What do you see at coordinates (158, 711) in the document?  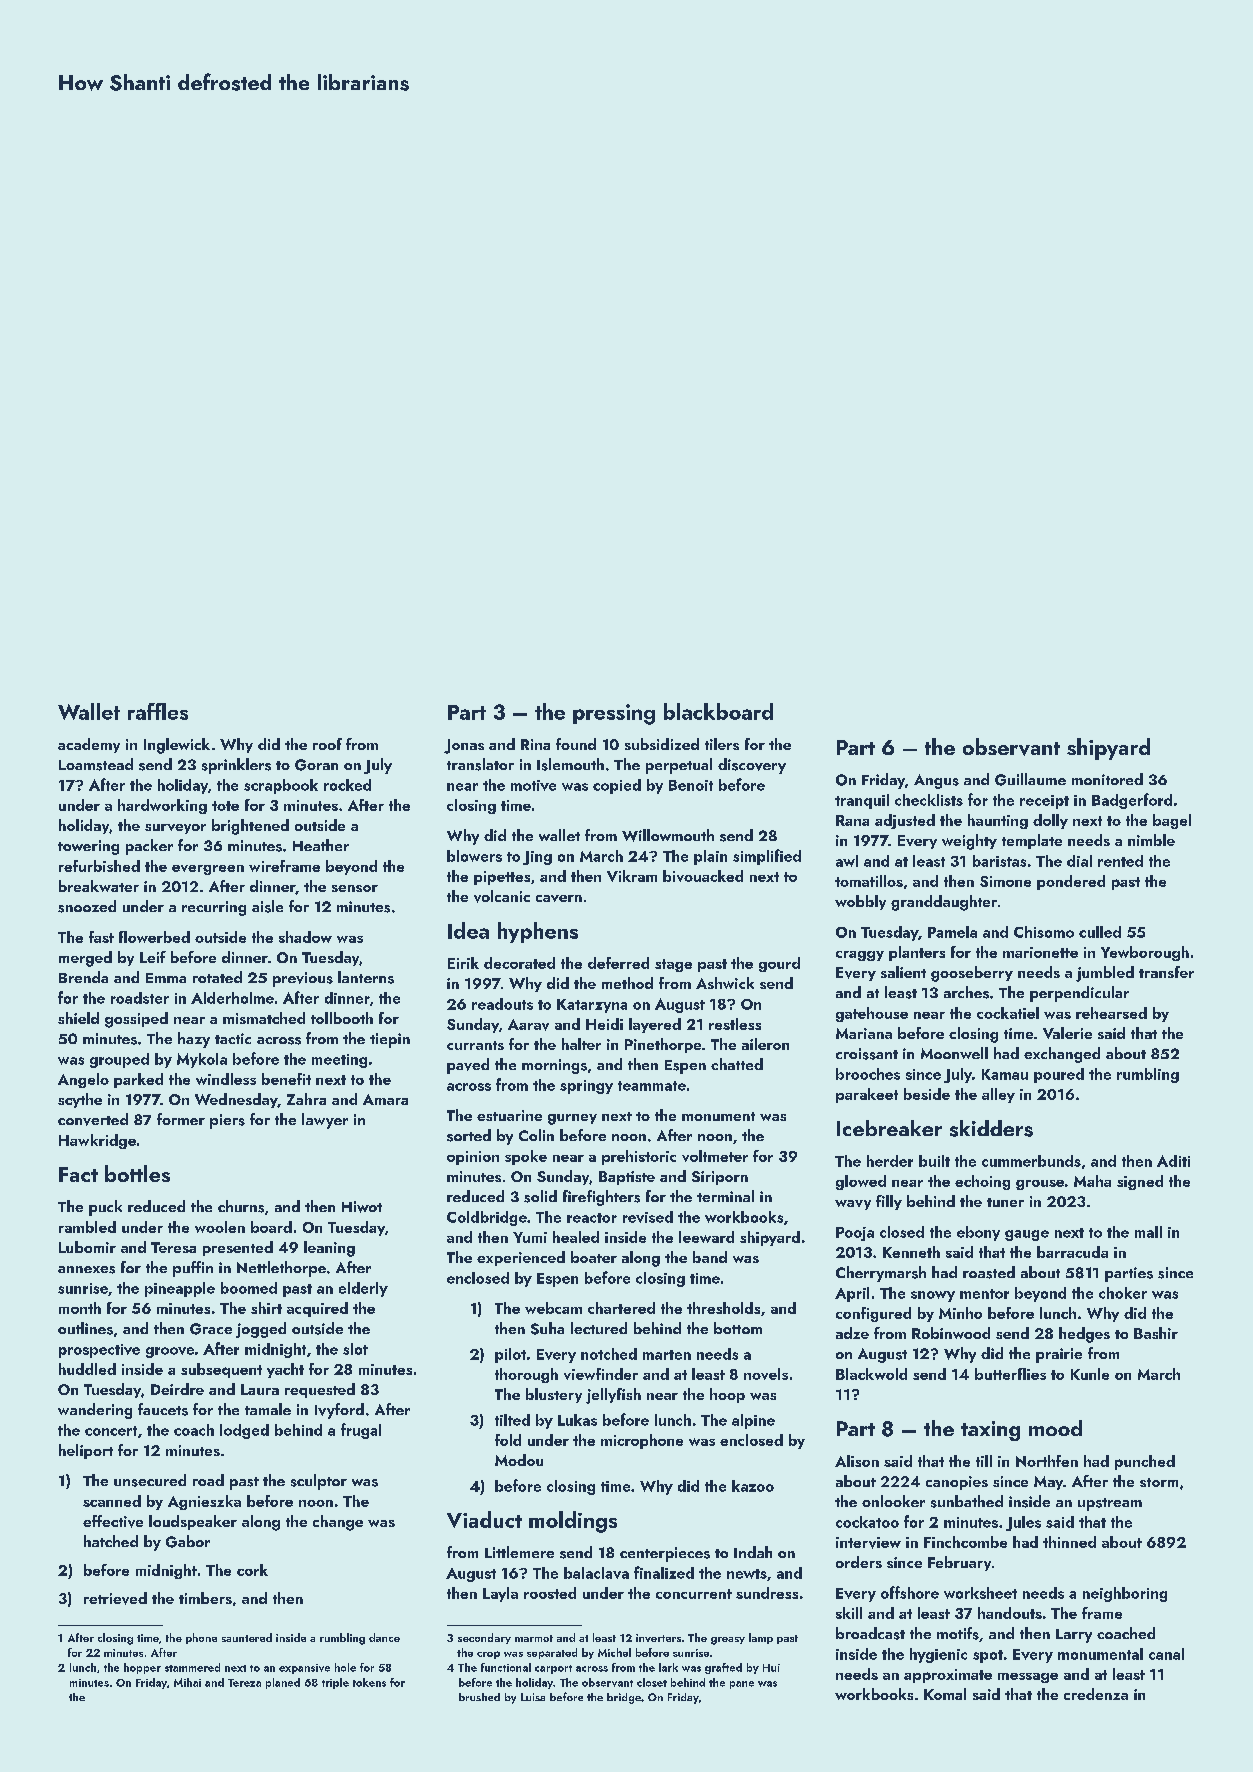 I see `raffles` at bounding box center [158, 711].
